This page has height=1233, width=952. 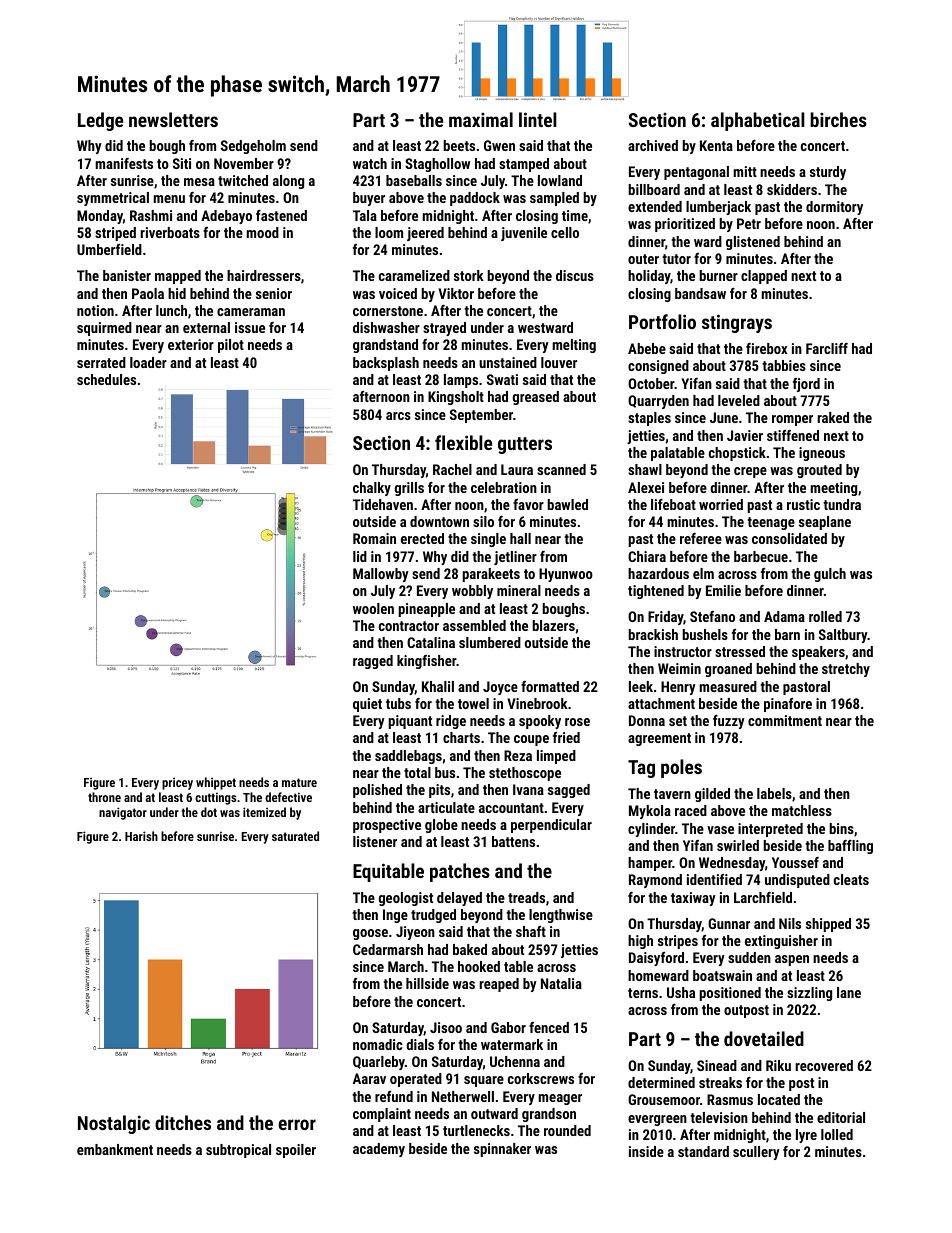 I want to click on firebox, so click(x=766, y=348).
